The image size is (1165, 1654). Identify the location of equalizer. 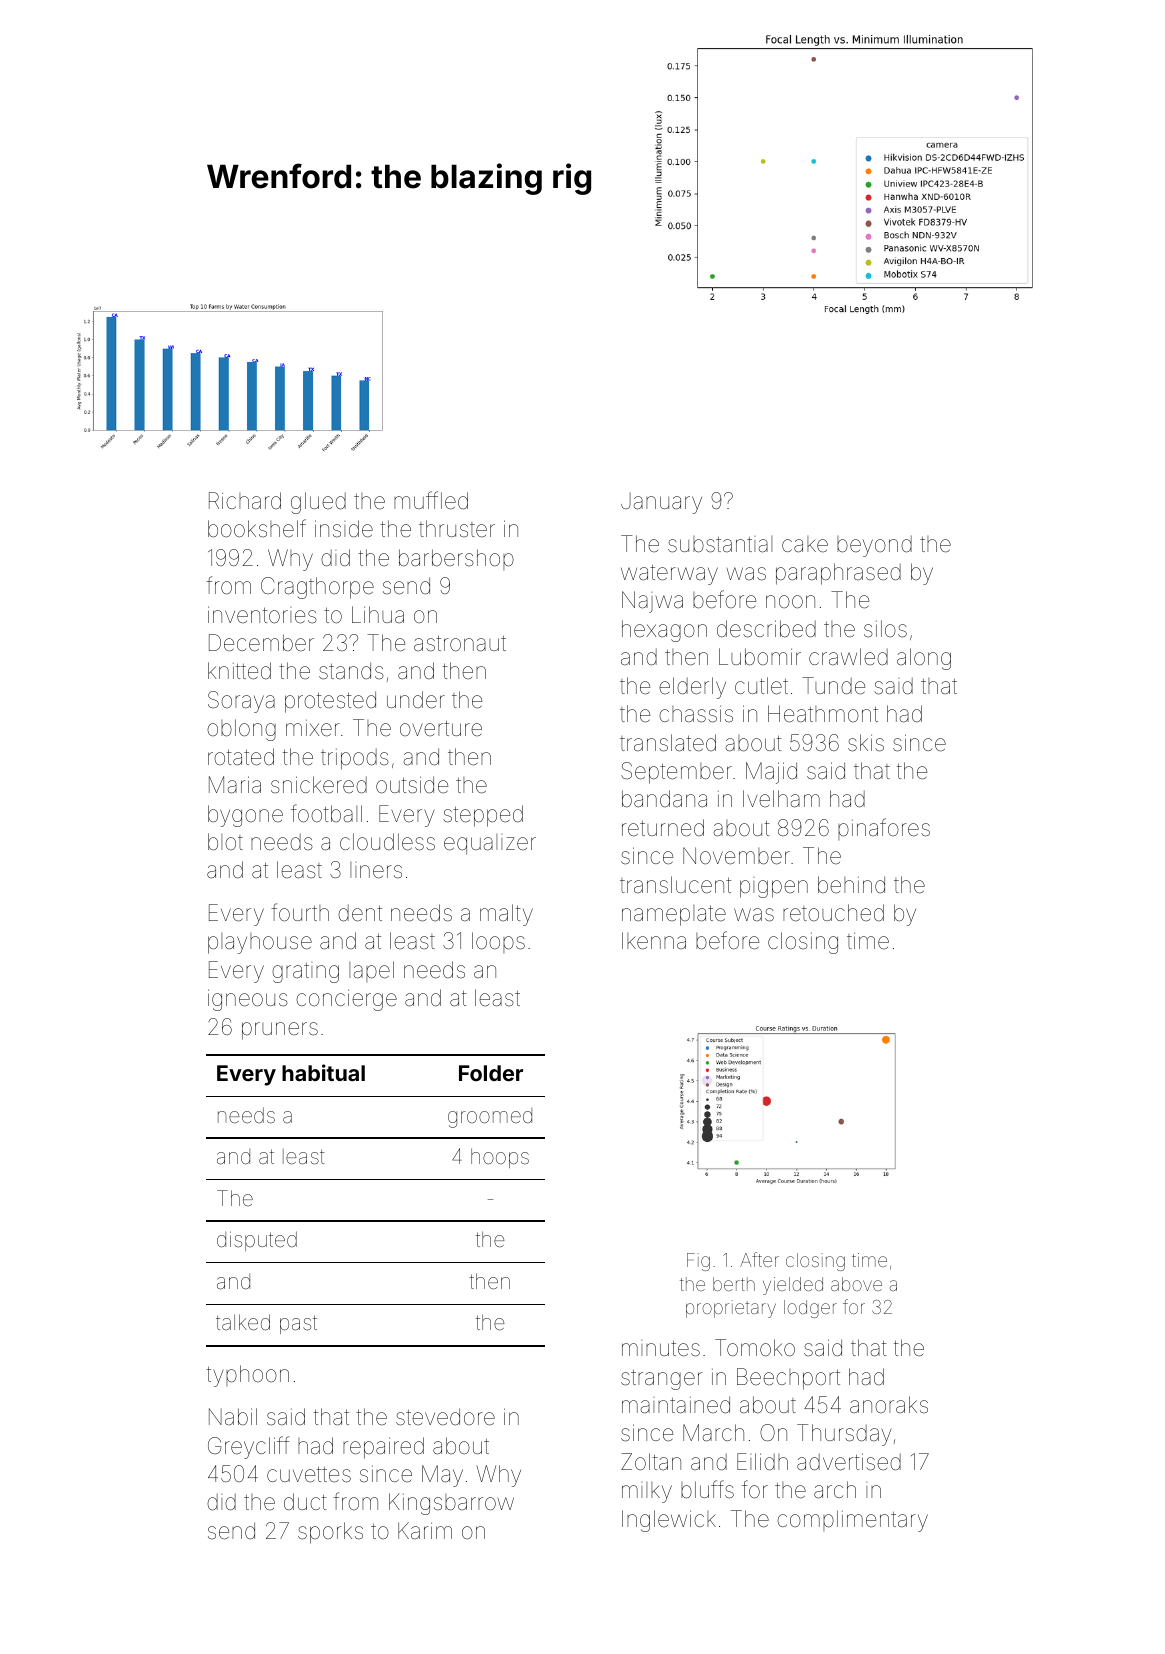
(490, 844).
